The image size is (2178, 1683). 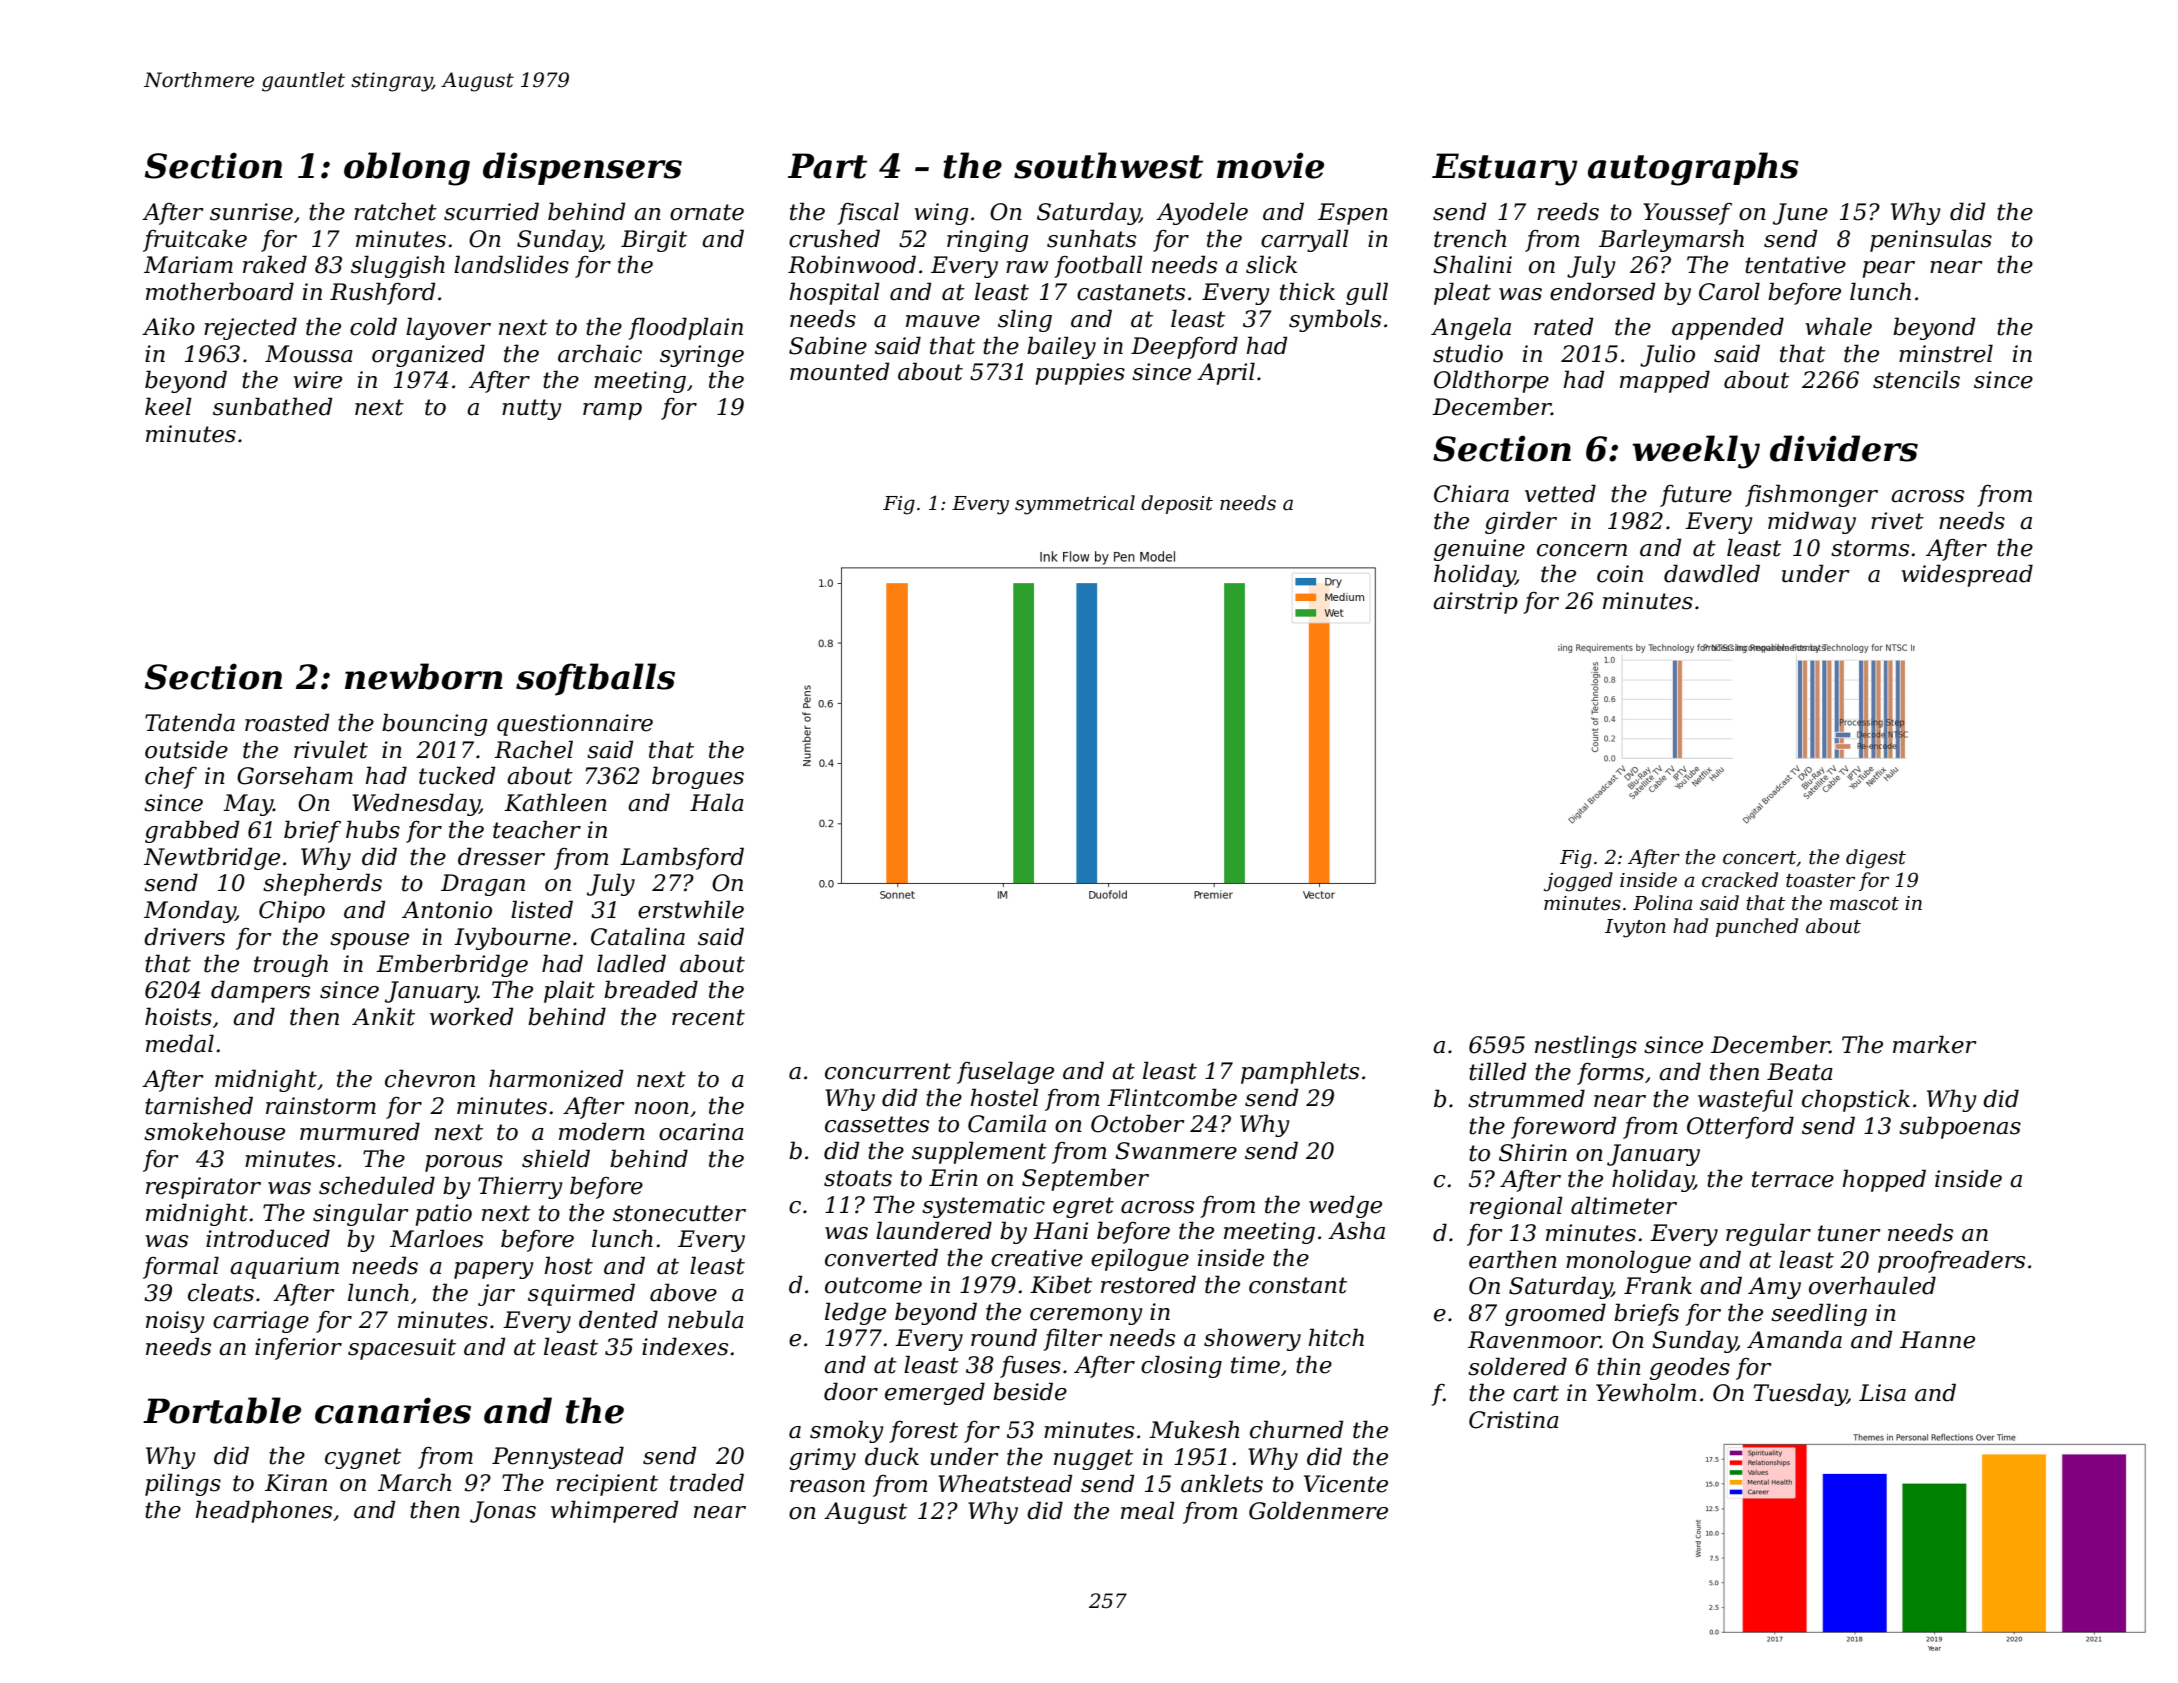 I want to click on constant, so click(x=1298, y=1285).
